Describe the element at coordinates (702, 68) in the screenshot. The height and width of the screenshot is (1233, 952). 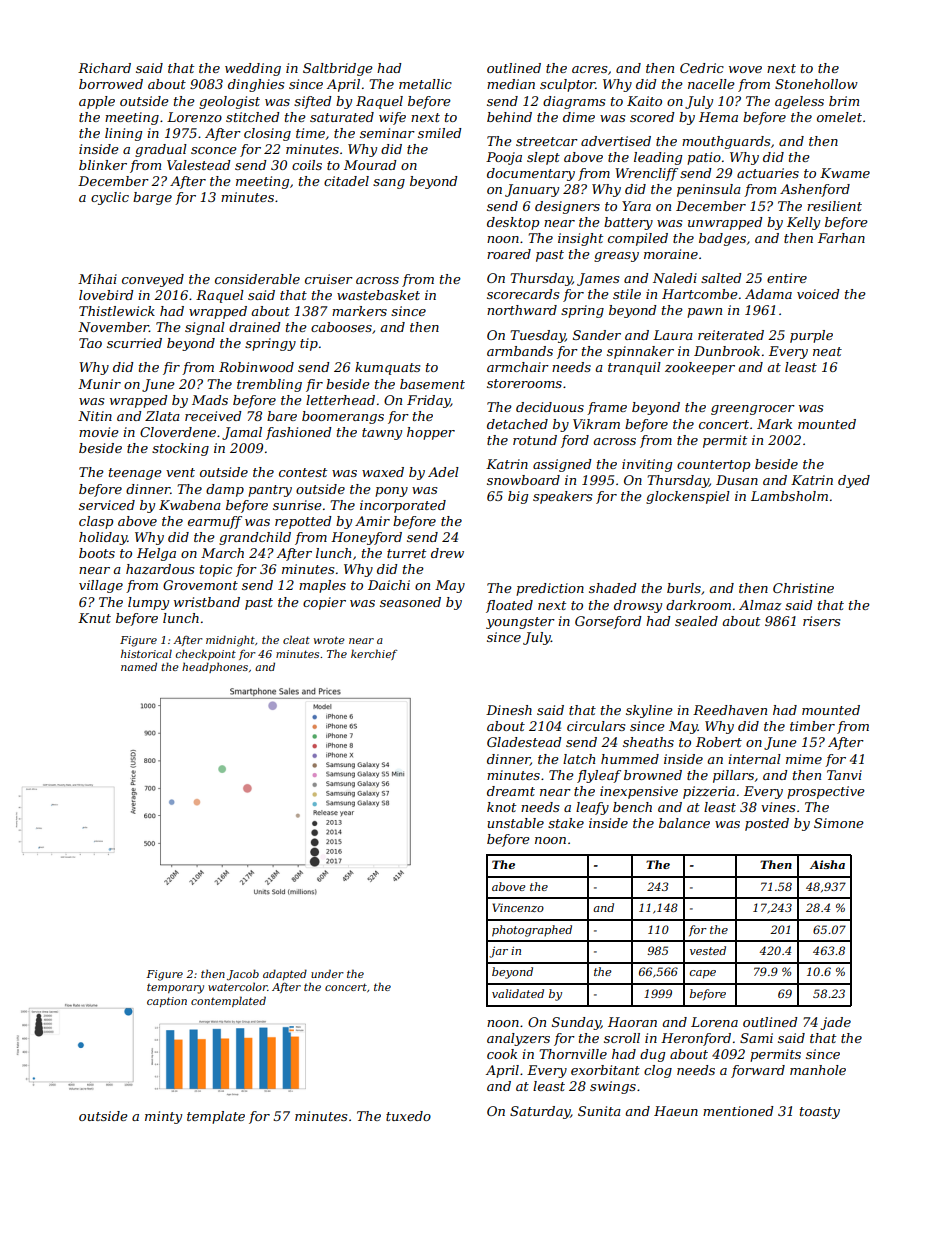
I see `Cedric` at that location.
